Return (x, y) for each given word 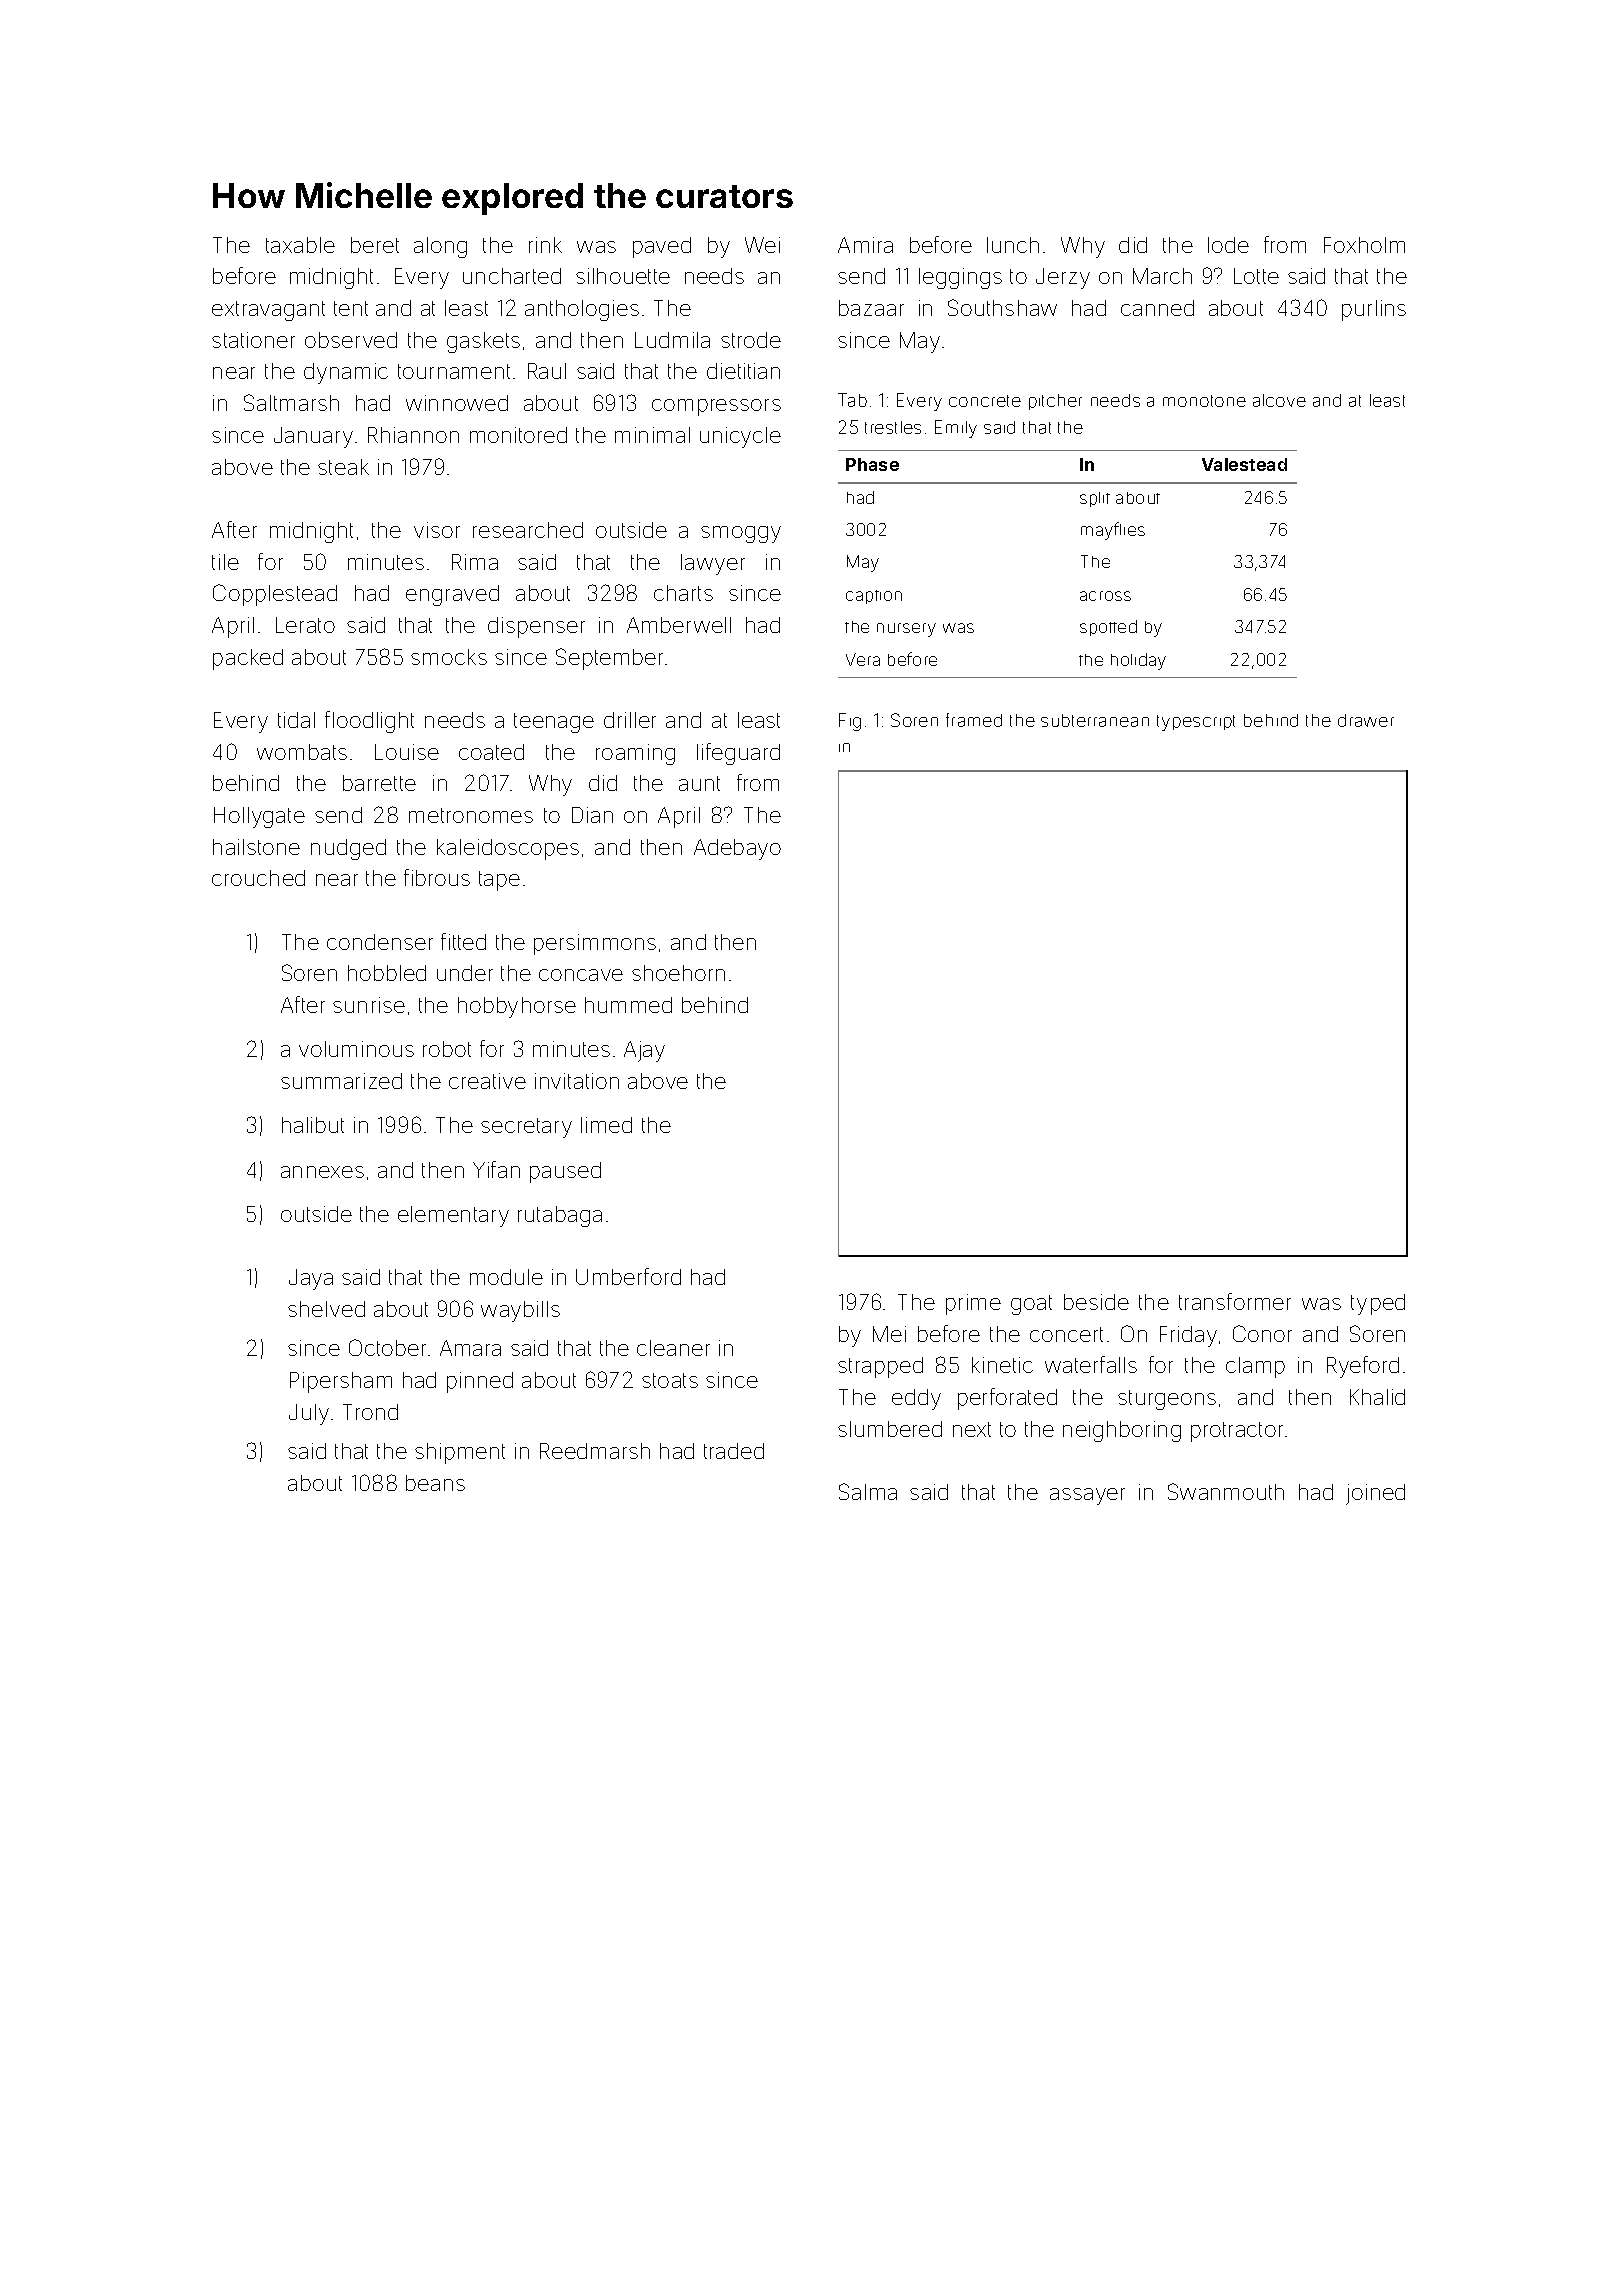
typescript (1196, 723)
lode (1228, 245)
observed (351, 340)
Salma (868, 1491)
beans (435, 1483)
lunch (1013, 245)
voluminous (356, 1049)
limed (606, 1125)
